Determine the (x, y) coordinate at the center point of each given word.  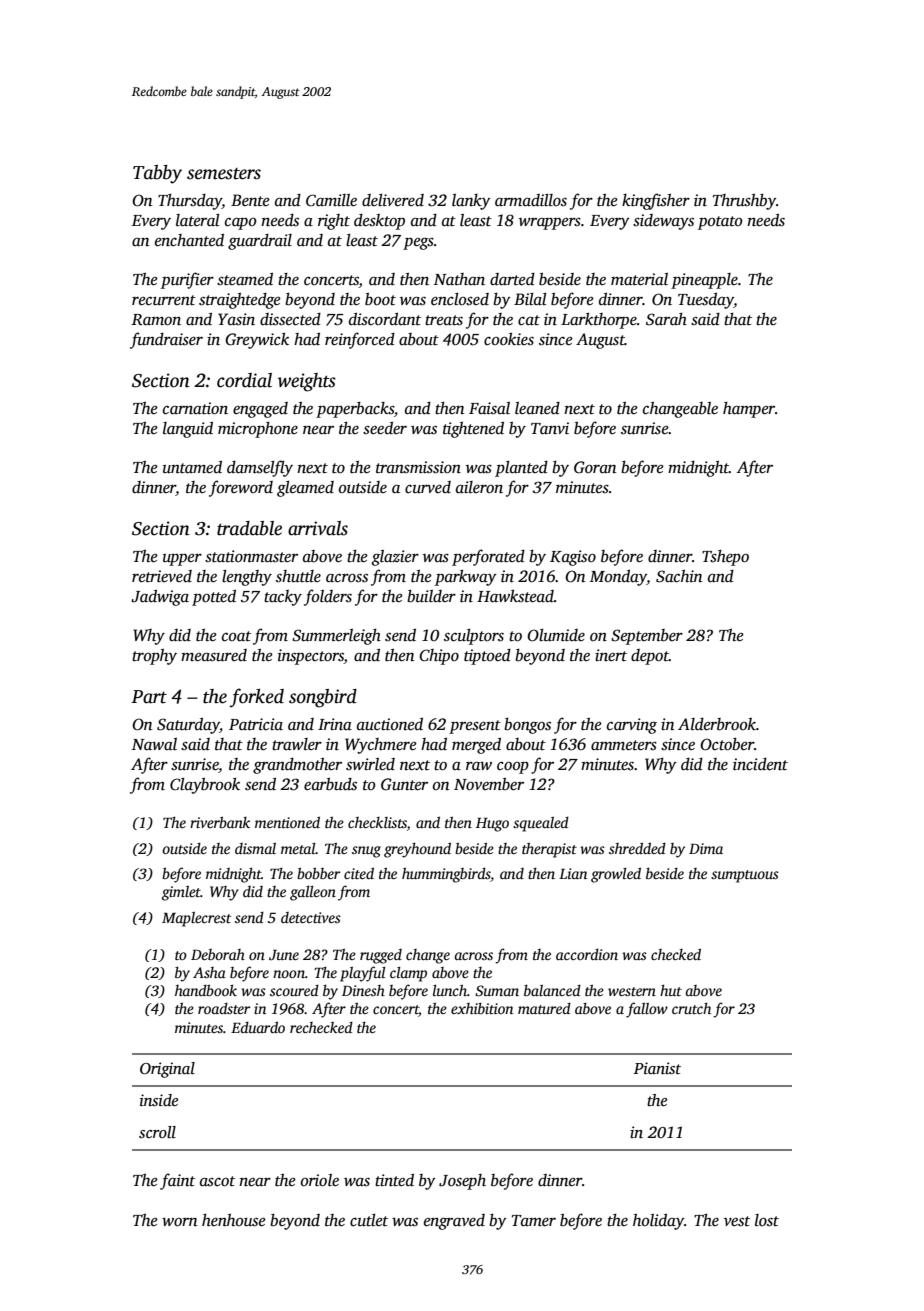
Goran (595, 467)
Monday (618, 578)
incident (760, 764)
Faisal (489, 408)
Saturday (188, 726)
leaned (537, 408)
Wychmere (381, 746)
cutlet (369, 1220)
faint (177, 1181)
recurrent (164, 300)
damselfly (260, 468)
